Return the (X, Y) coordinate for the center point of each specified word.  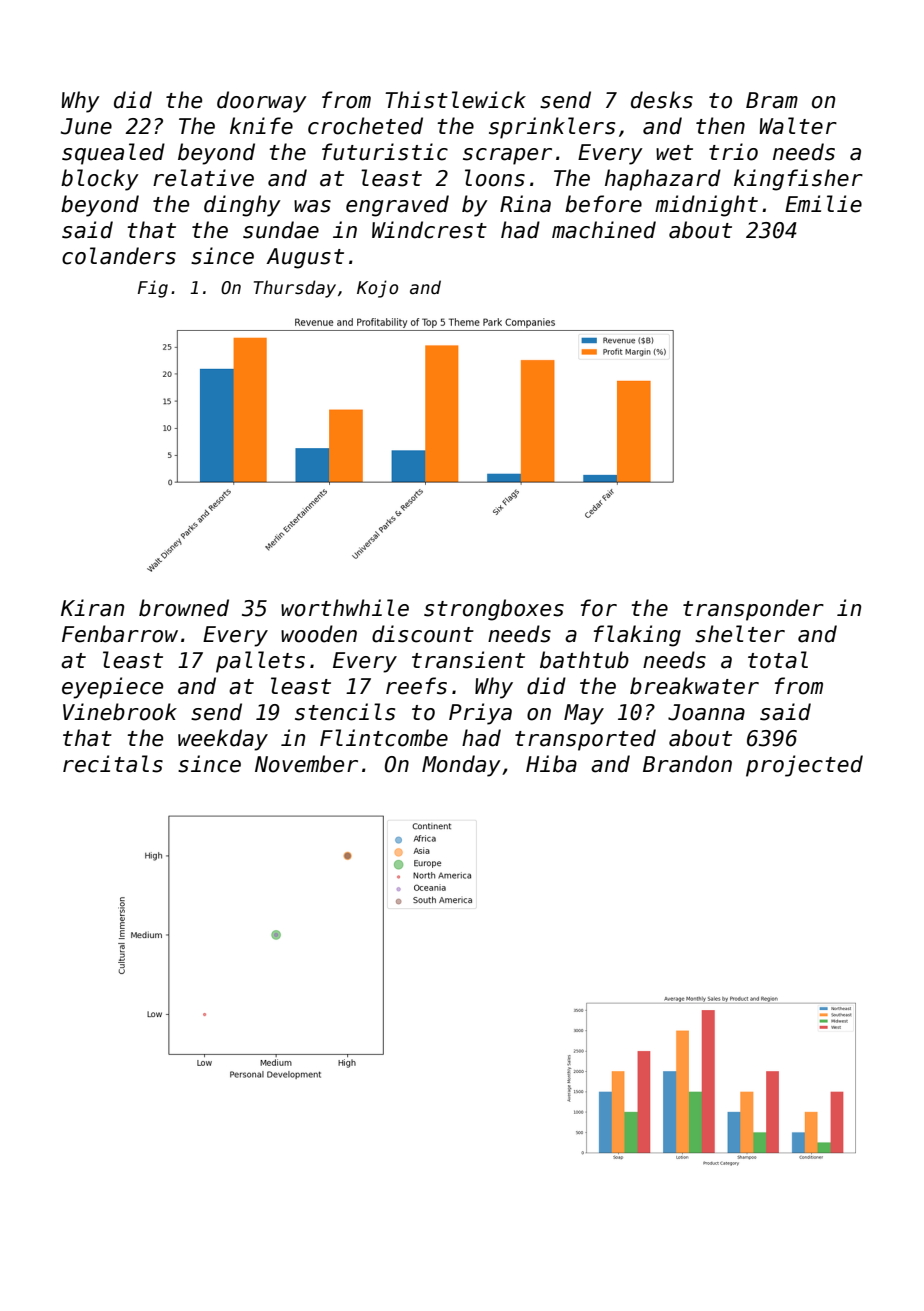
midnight (706, 206)
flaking (637, 636)
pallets (260, 662)
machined (604, 230)
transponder (753, 610)
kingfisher (798, 180)
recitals (113, 764)
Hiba (551, 764)
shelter (740, 634)
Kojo (377, 289)
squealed (113, 154)
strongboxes (494, 610)
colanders (119, 256)
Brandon (687, 764)
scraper (507, 156)
